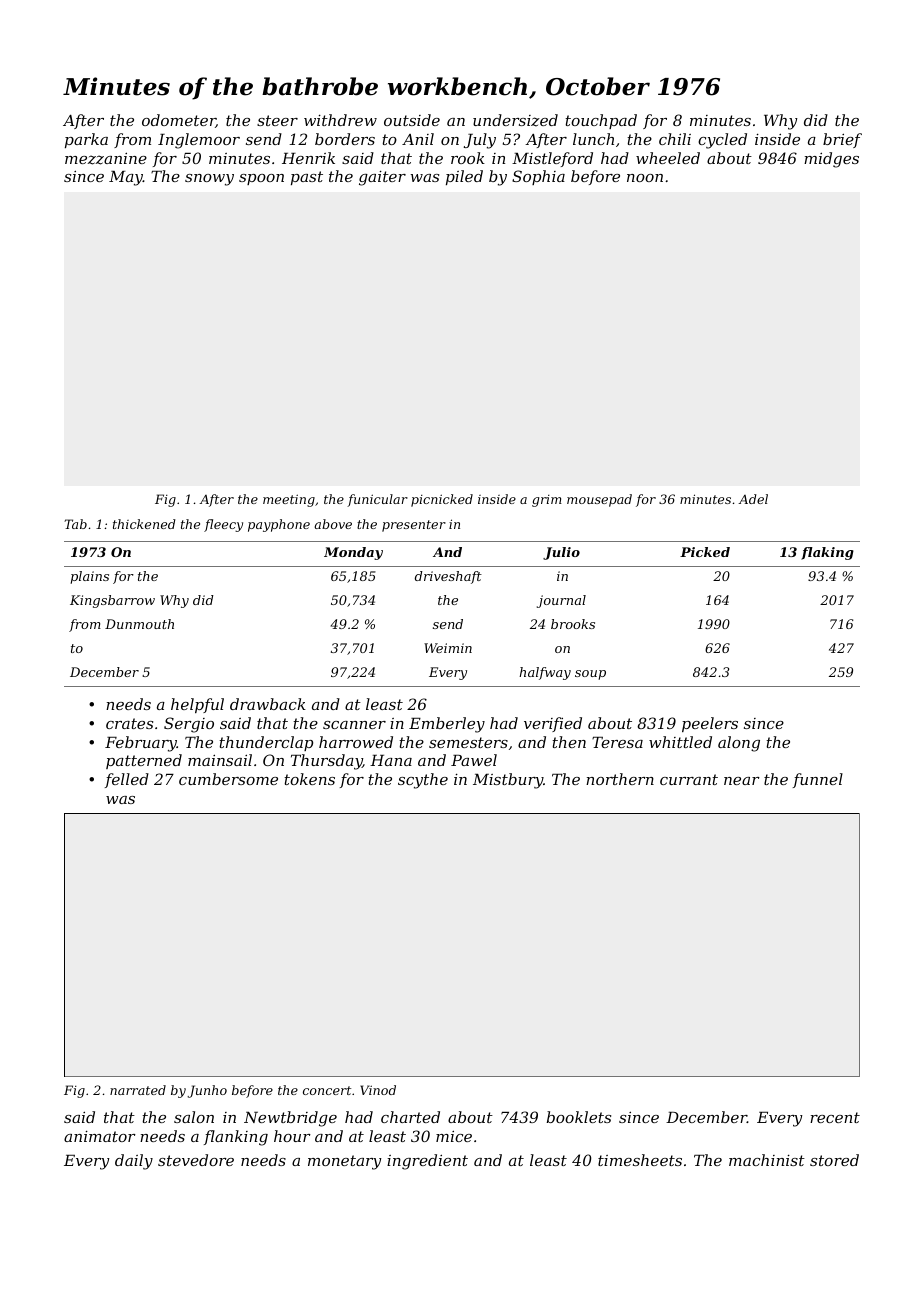  What do you see at coordinates (382, 178) in the screenshot?
I see `gaiter` at bounding box center [382, 178].
